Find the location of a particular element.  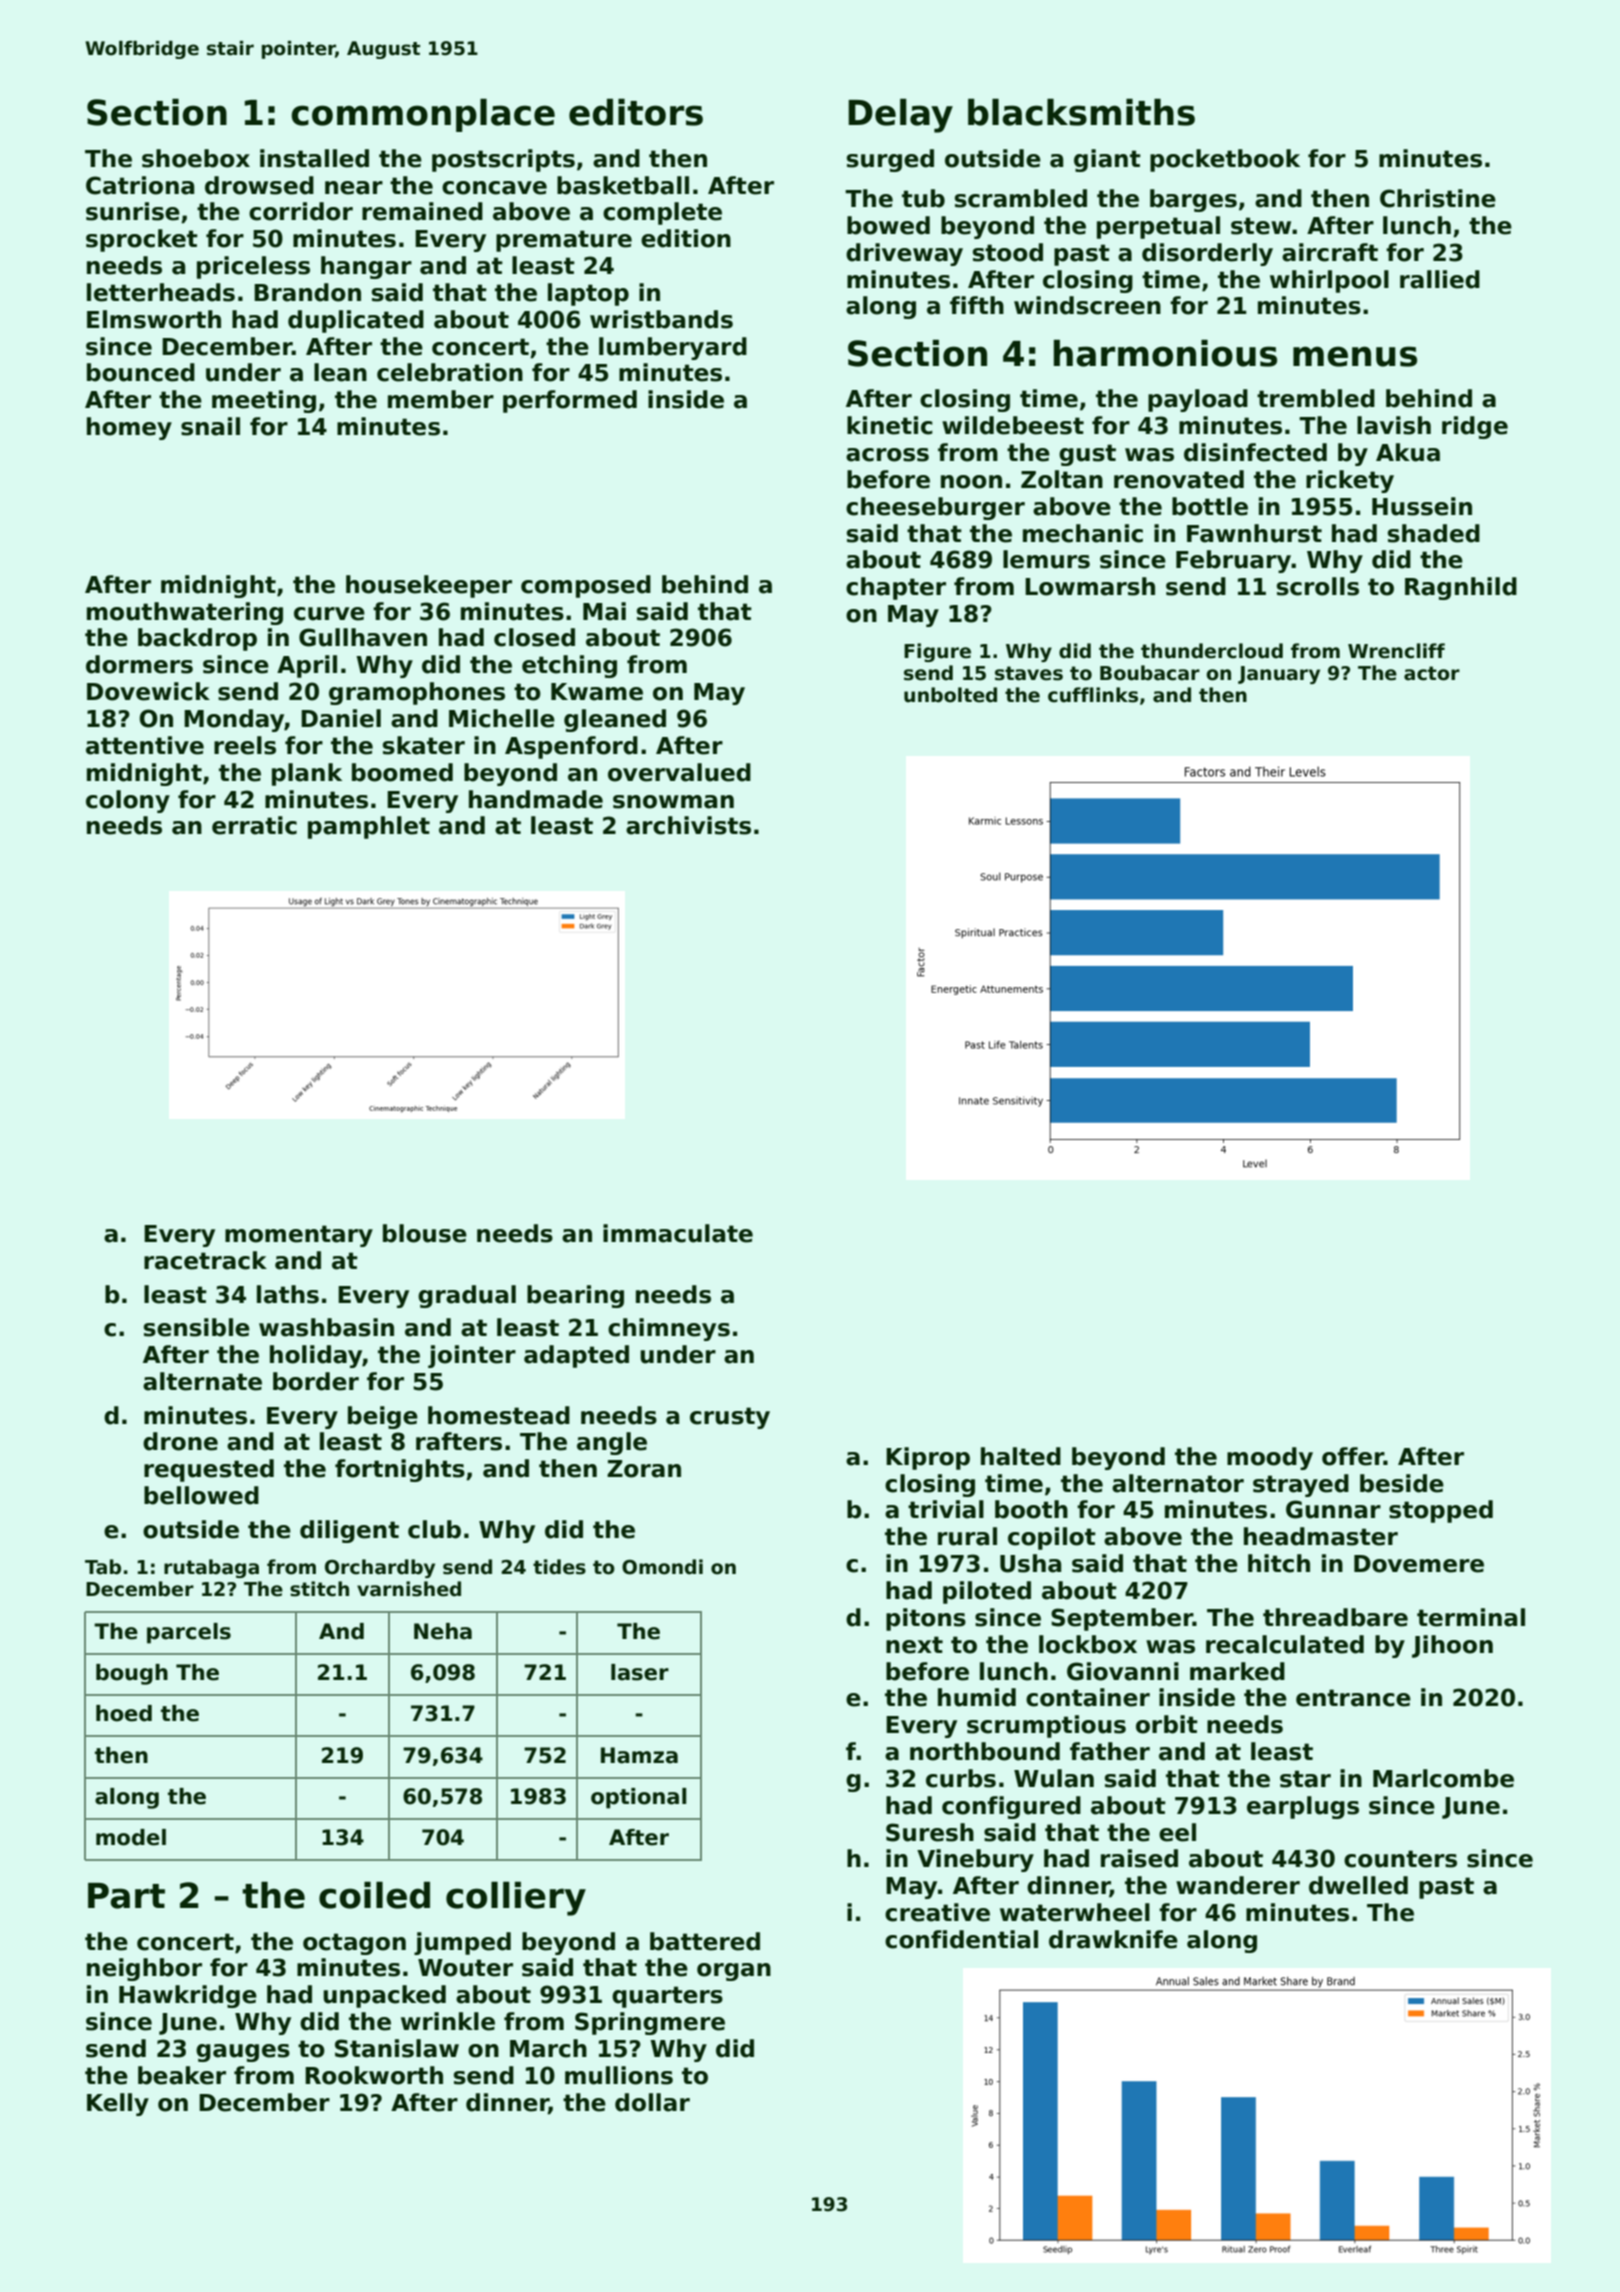

racetrack is located at coordinates (205, 1260).
